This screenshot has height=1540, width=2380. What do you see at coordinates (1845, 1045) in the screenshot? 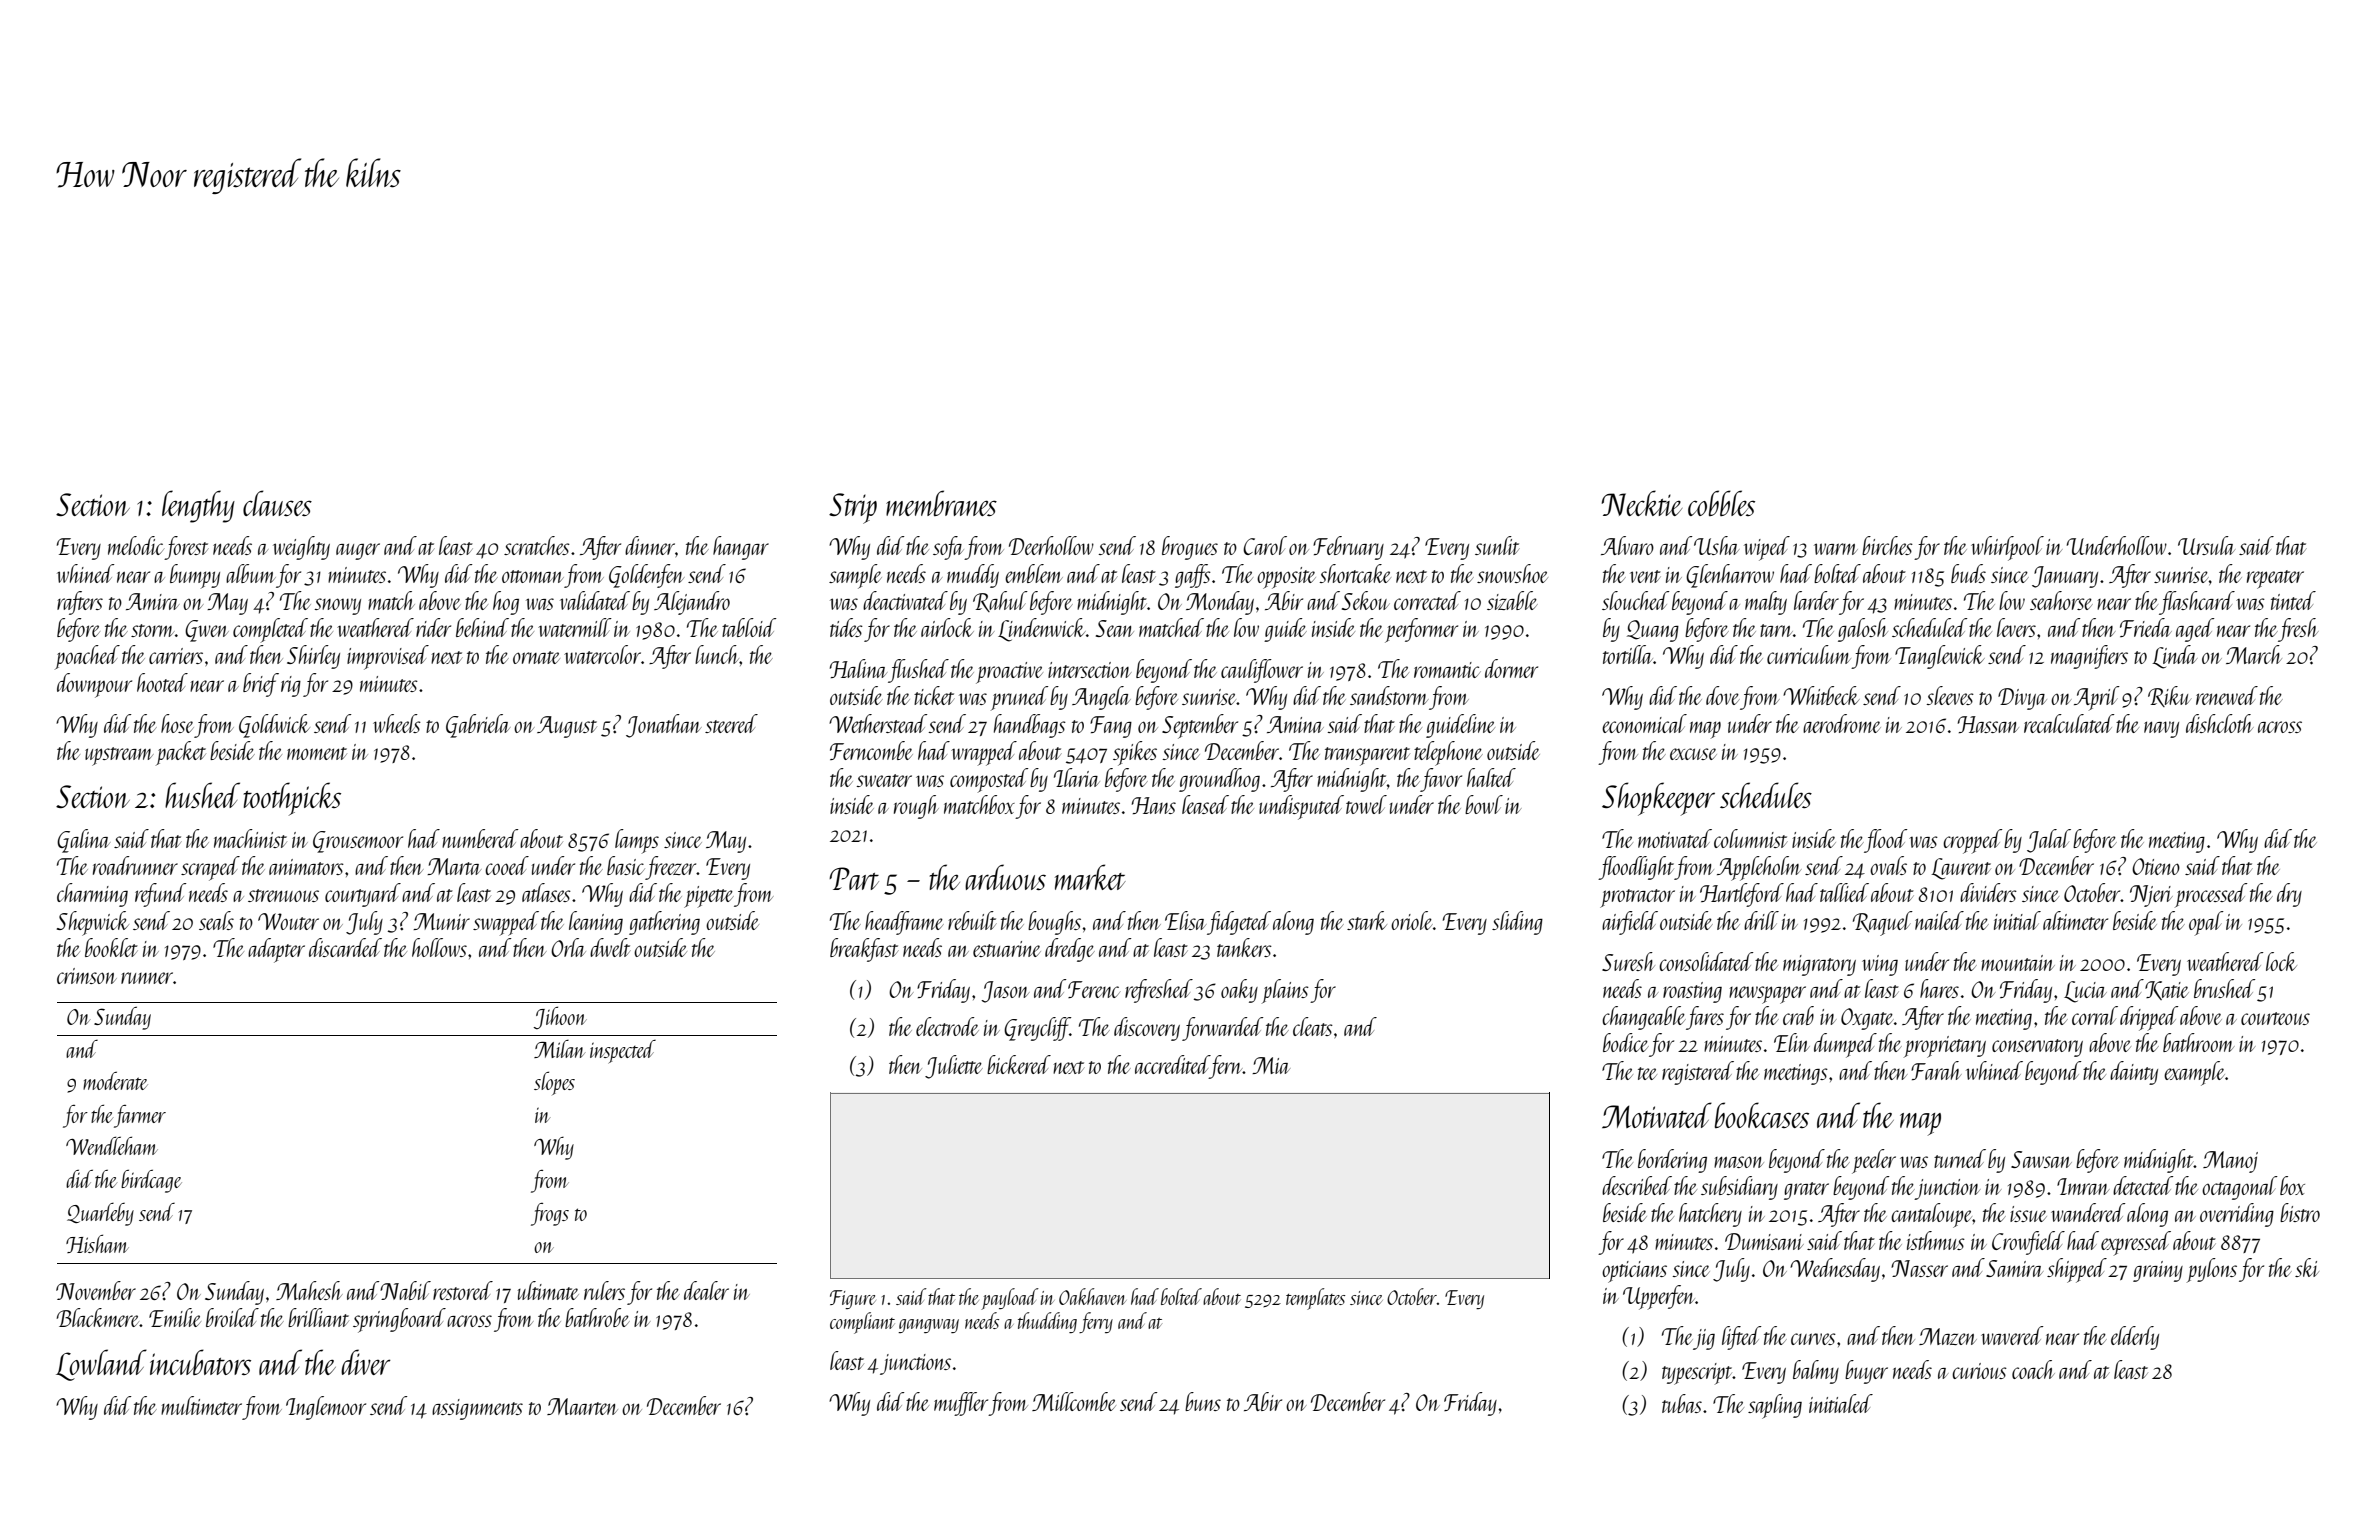
I see `dumped` at bounding box center [1845, 1045].
